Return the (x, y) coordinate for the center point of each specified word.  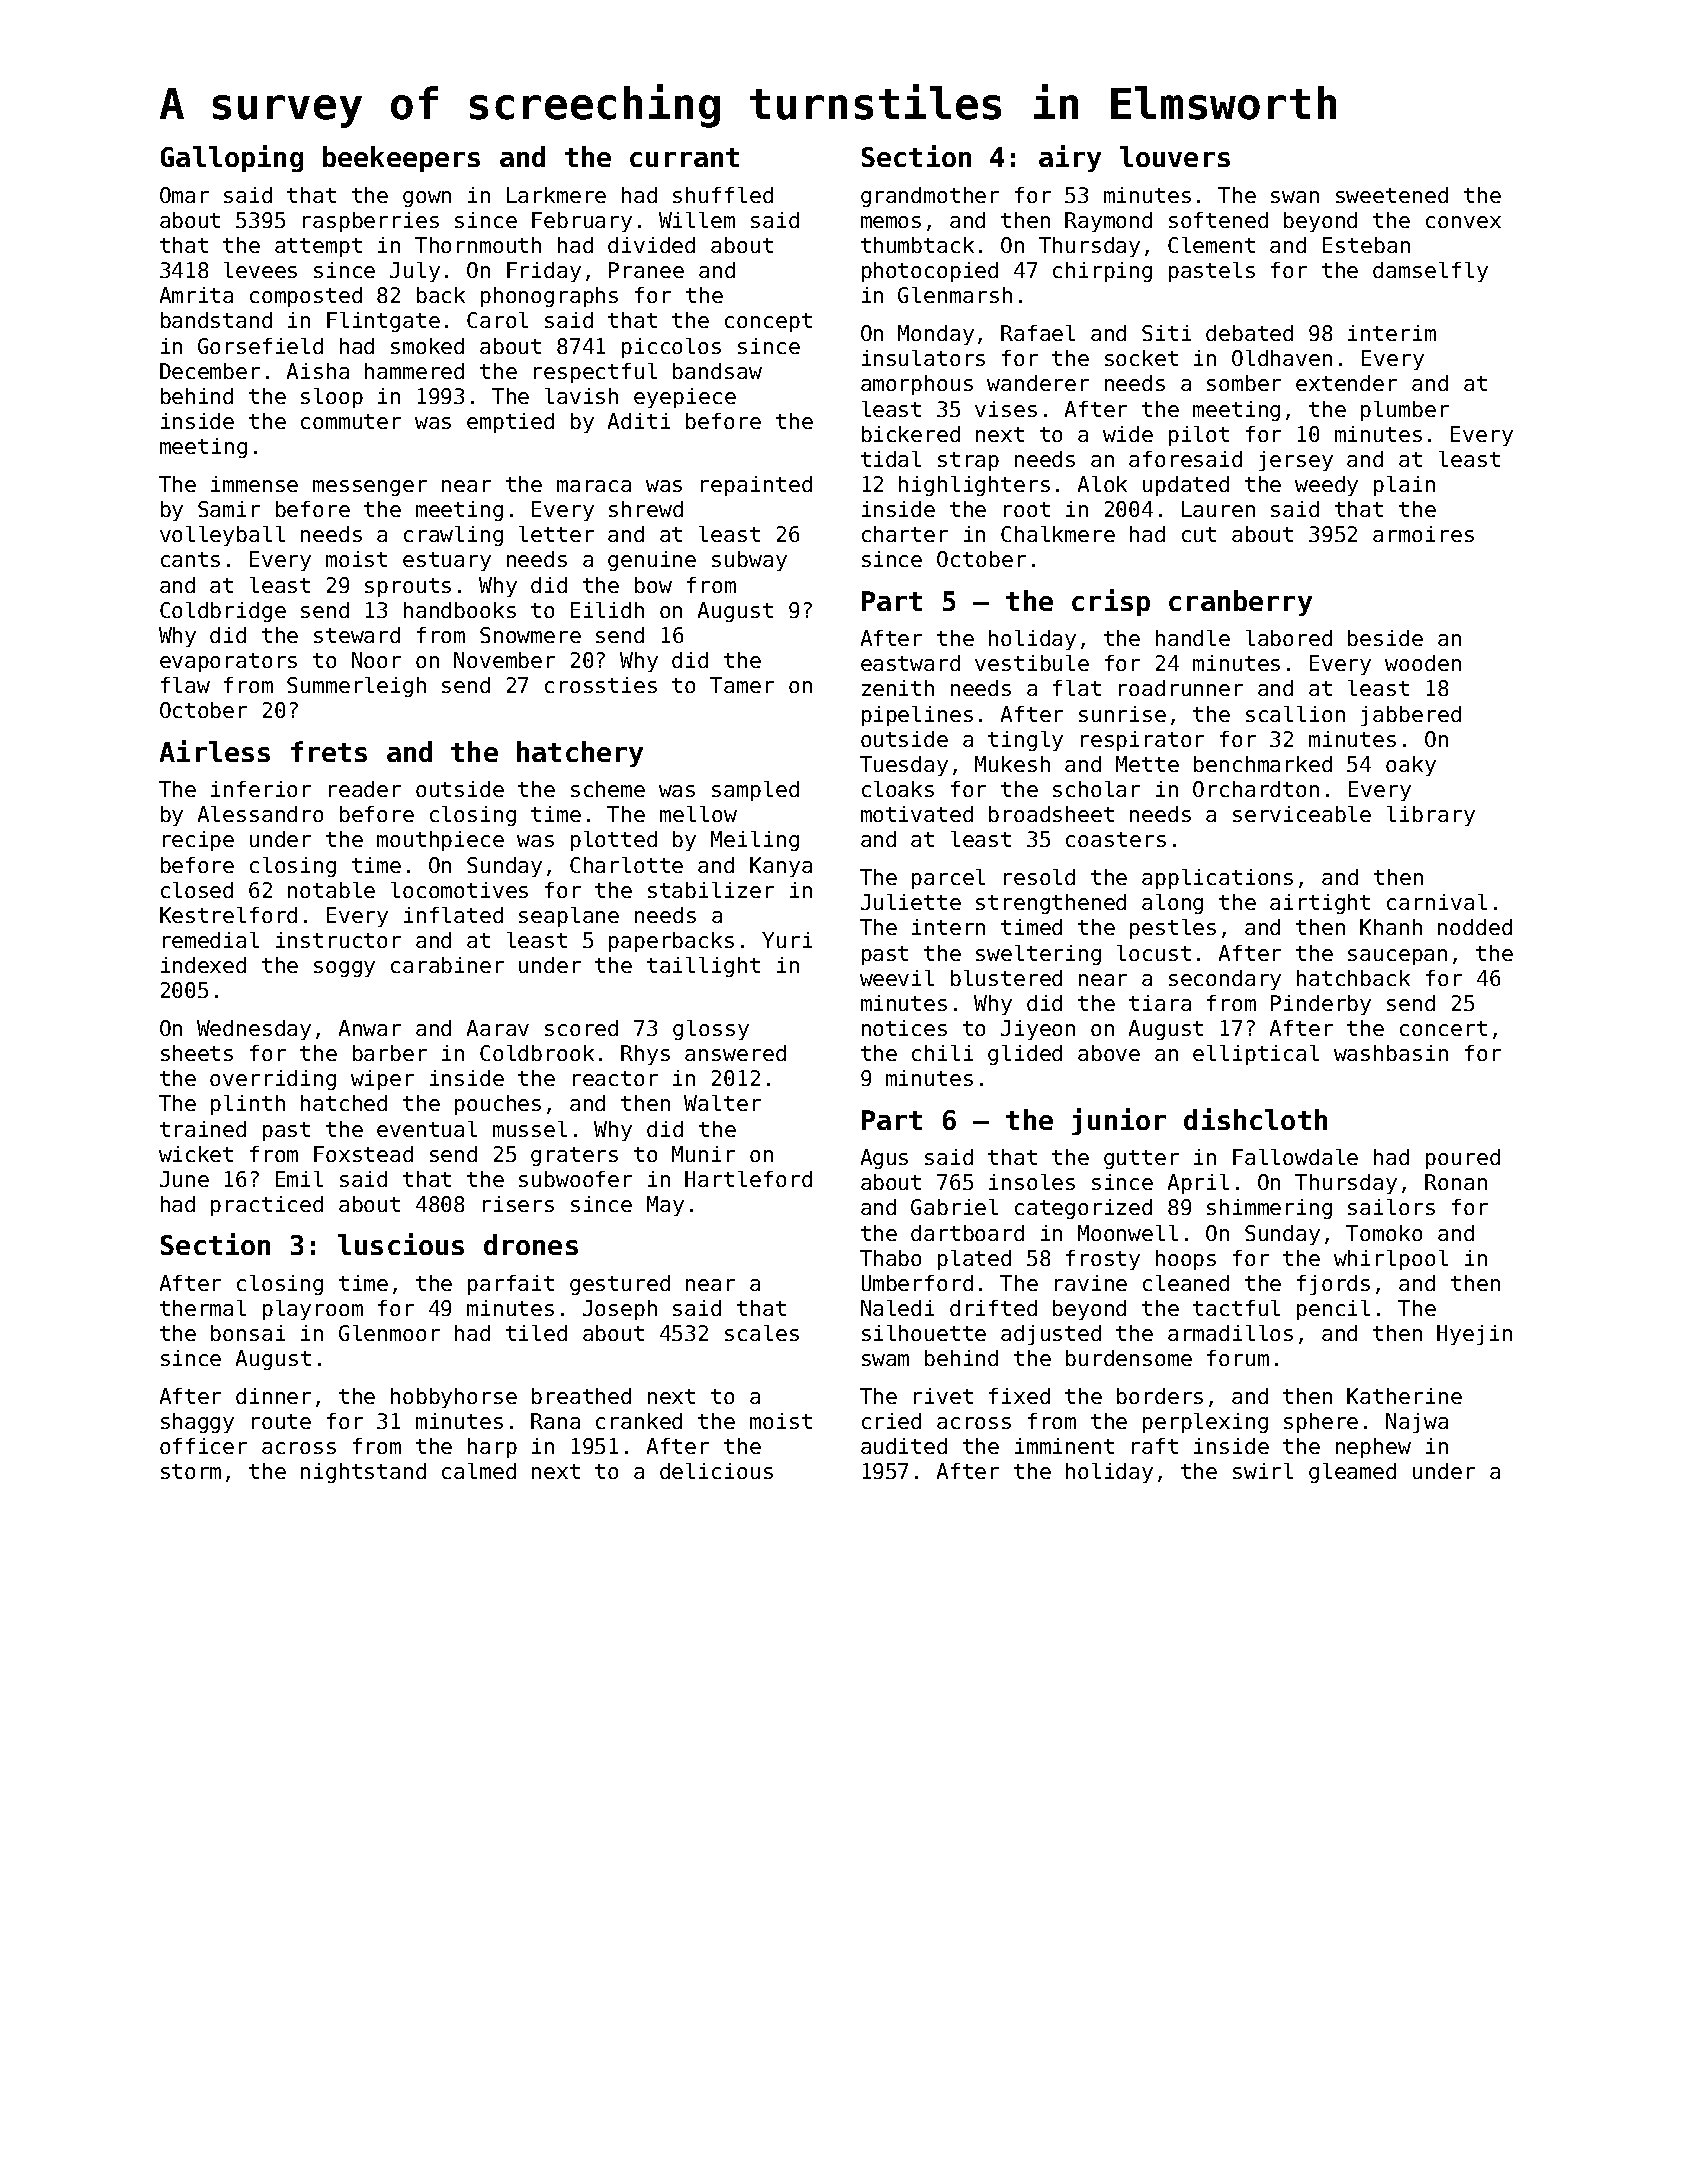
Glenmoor (389, 1333)
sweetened (1392, 195)
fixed (1019, 1396)
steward (357, 635)
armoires (1423, 534)
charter (905, 534)
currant (684, 157)
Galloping (232, 158)
